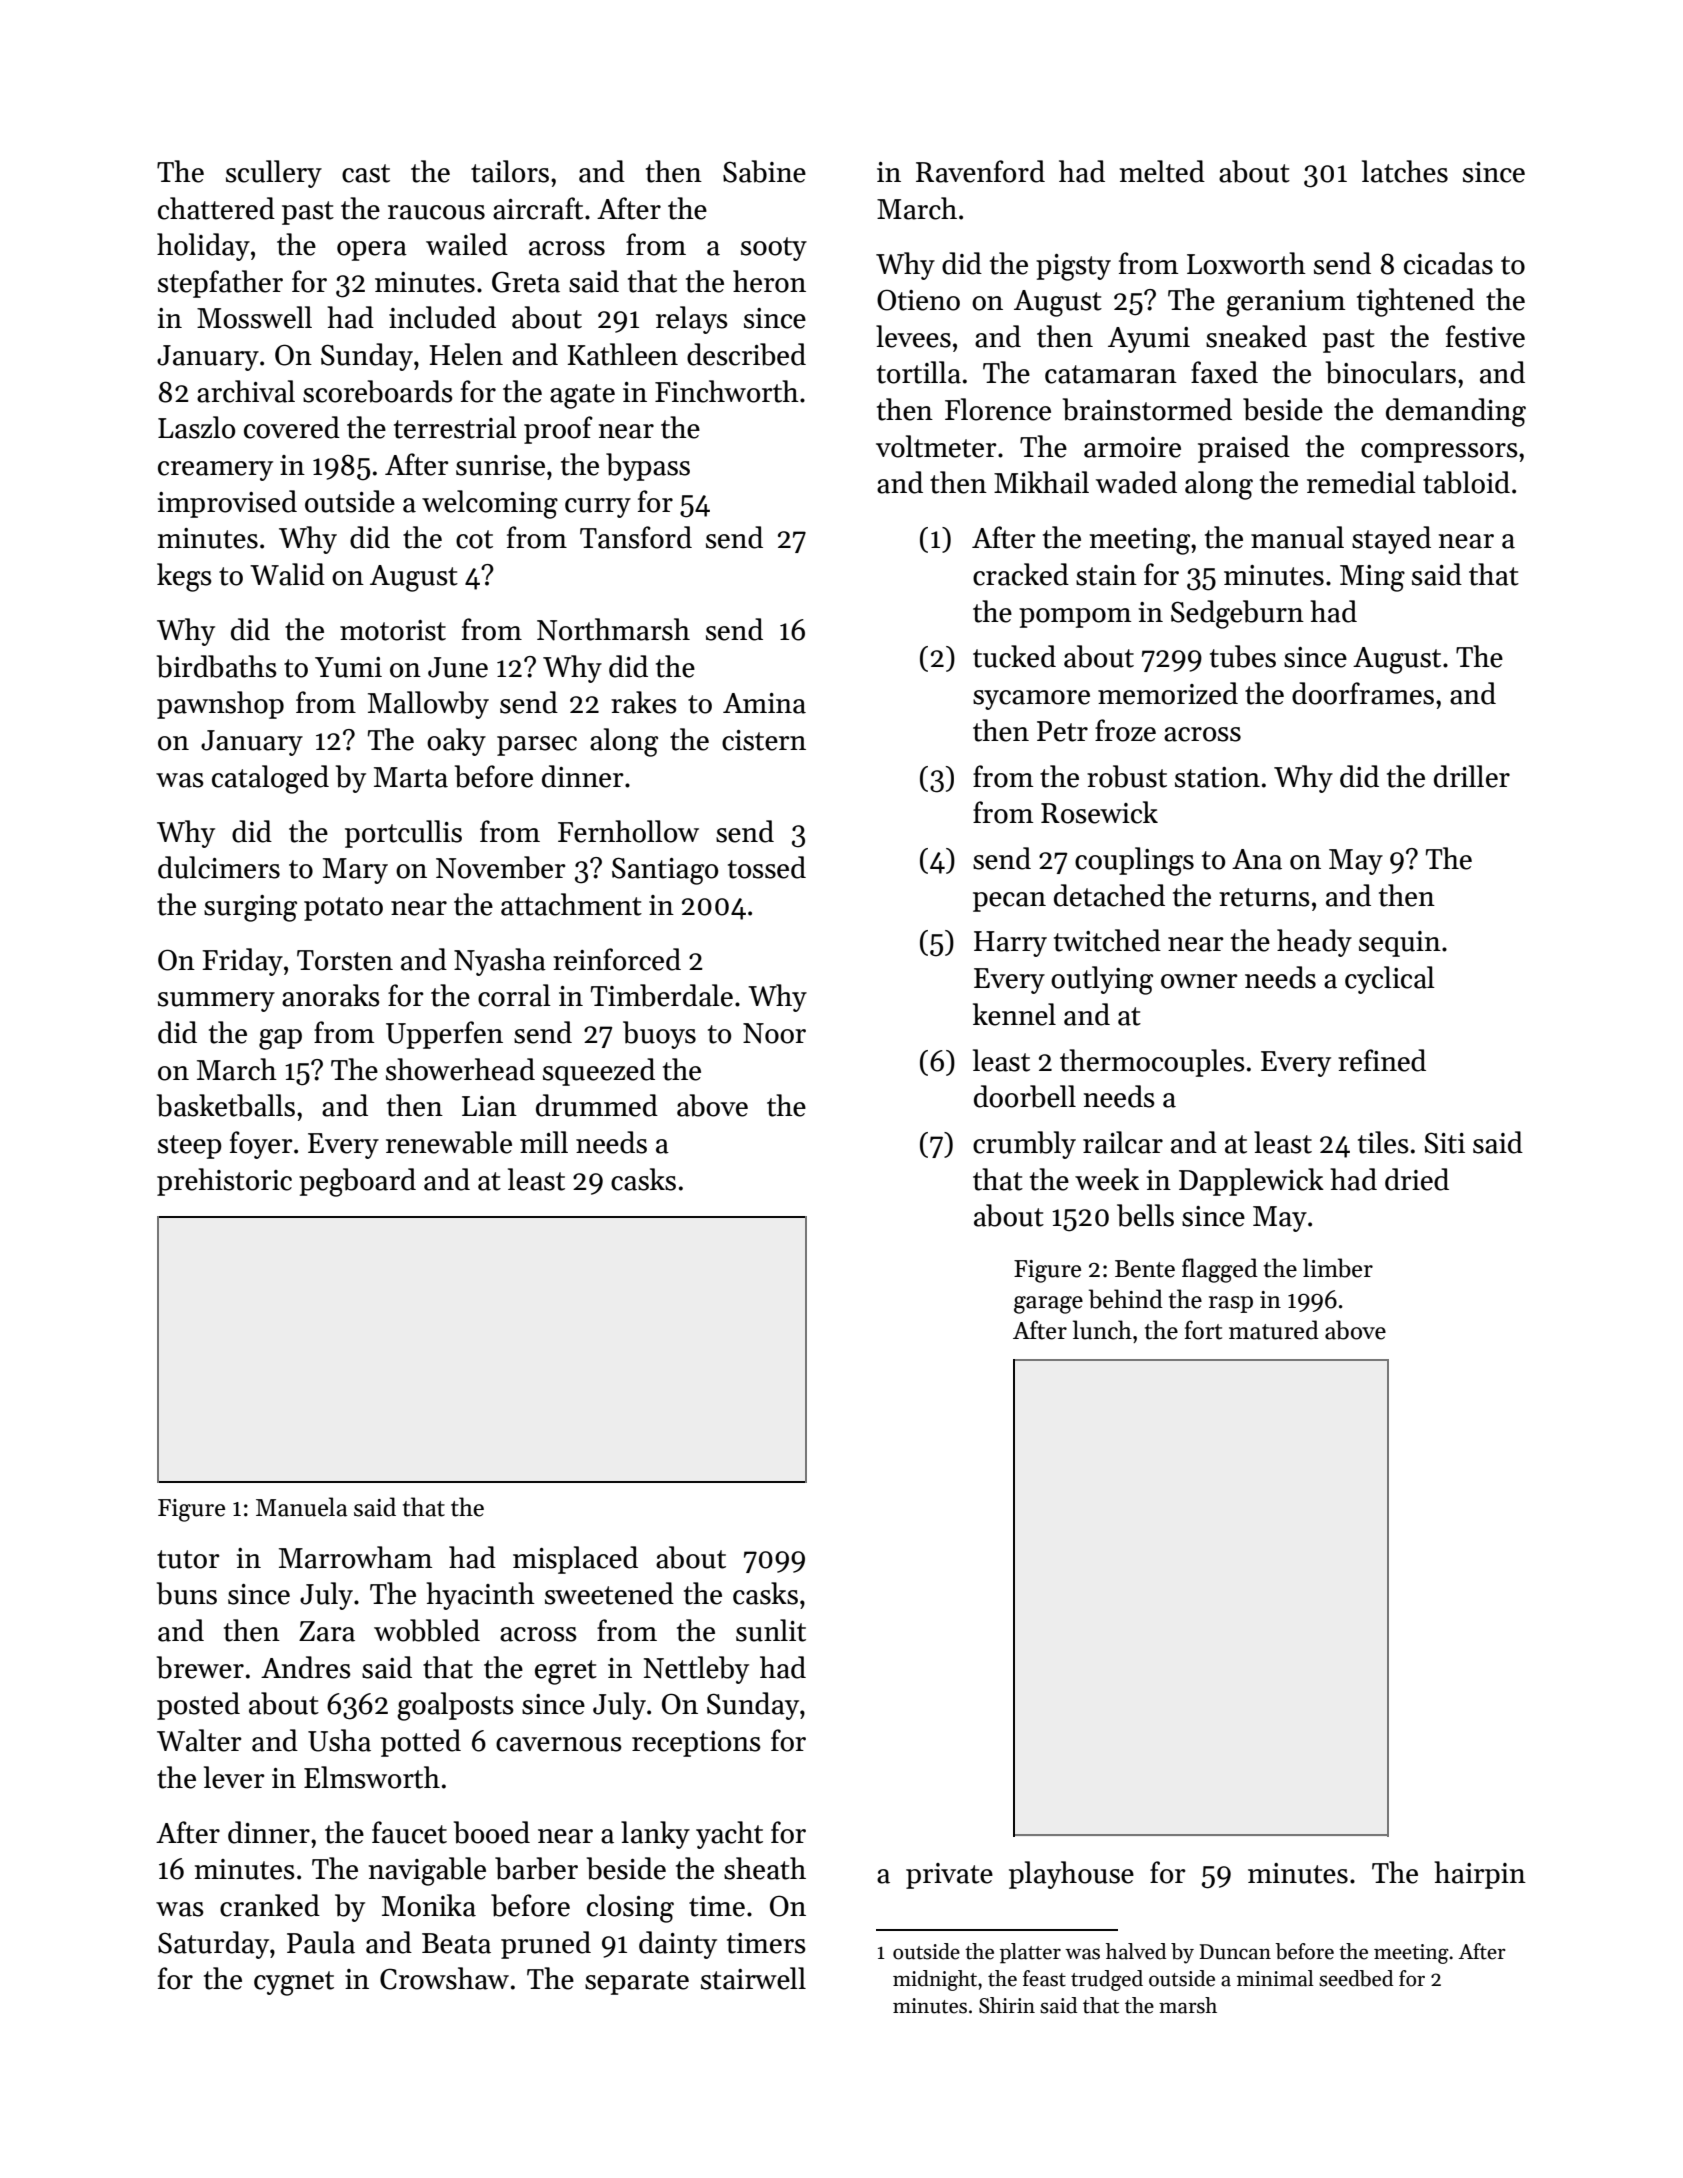  What do you see at coordinates (1246, 263) in the image?
I see `Loxworth` at bounding box center [1246, 263].
